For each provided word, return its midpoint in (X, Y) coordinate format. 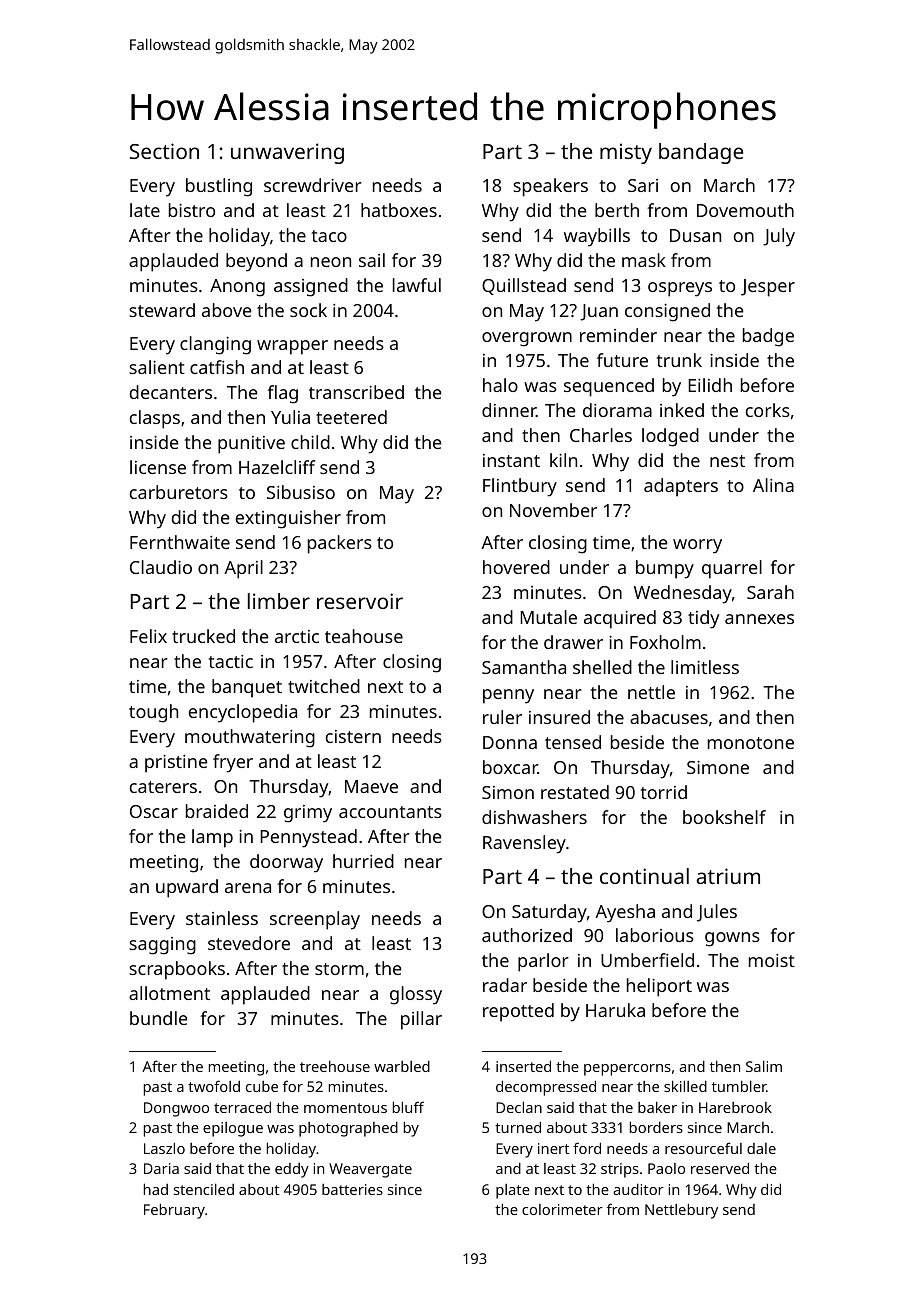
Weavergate (370, 1170)
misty (626, 153)
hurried (363, 861)
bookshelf (724, 817)
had (156, 1189)
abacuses (669, 717)
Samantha (524, 667)
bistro (192, 210)
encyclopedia (243, 713)
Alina (773, 485)
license (158, 467)
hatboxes (399, 210)
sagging (162, 946)
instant (511, 460)
